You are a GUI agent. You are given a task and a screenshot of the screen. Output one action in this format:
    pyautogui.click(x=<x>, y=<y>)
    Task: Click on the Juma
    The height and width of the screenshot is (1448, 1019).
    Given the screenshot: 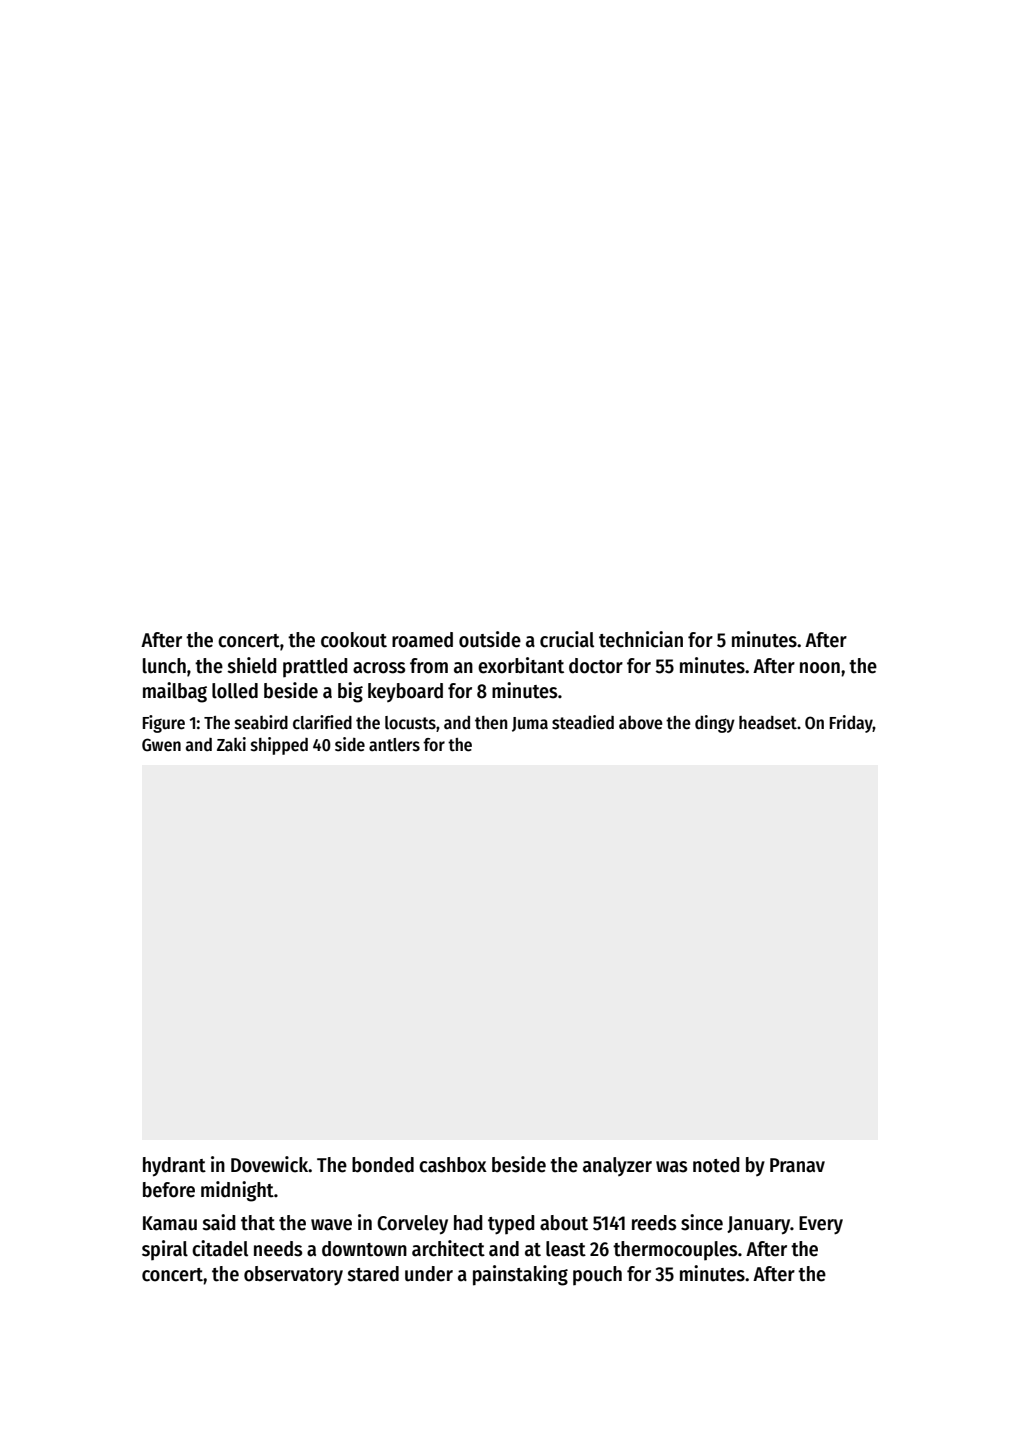 What is the action you would take?
    pyautogui.click(x=530, y=724)
